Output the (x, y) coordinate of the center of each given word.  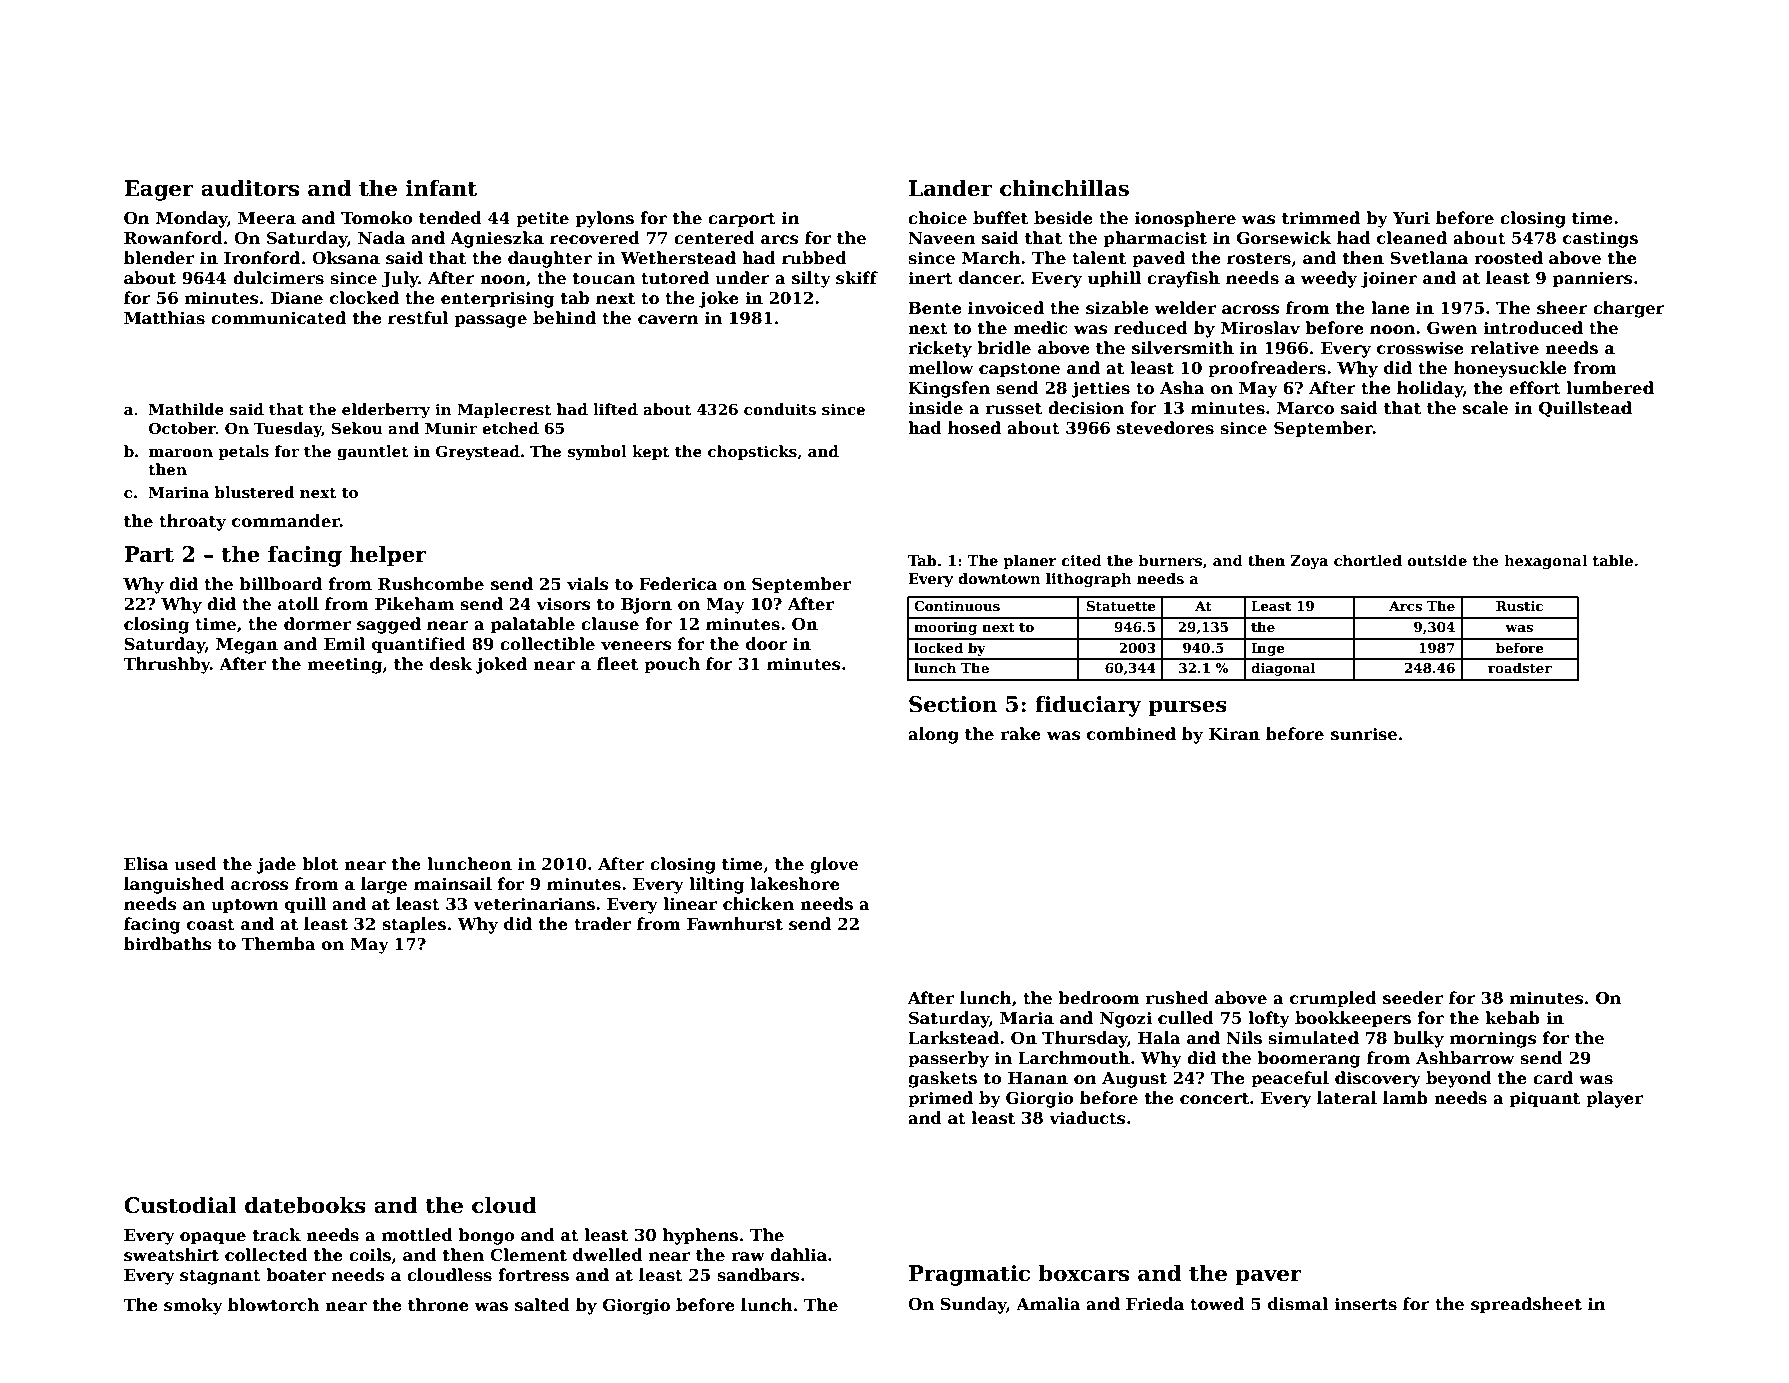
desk (451, 664)
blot (320, 864)
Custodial (180, 1205)
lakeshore (795, 884)
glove (834, 865)
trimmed (1321, 218)
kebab (1512, 1018)
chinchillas (1064, 188)
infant (441, 188)
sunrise (1364, 734)
